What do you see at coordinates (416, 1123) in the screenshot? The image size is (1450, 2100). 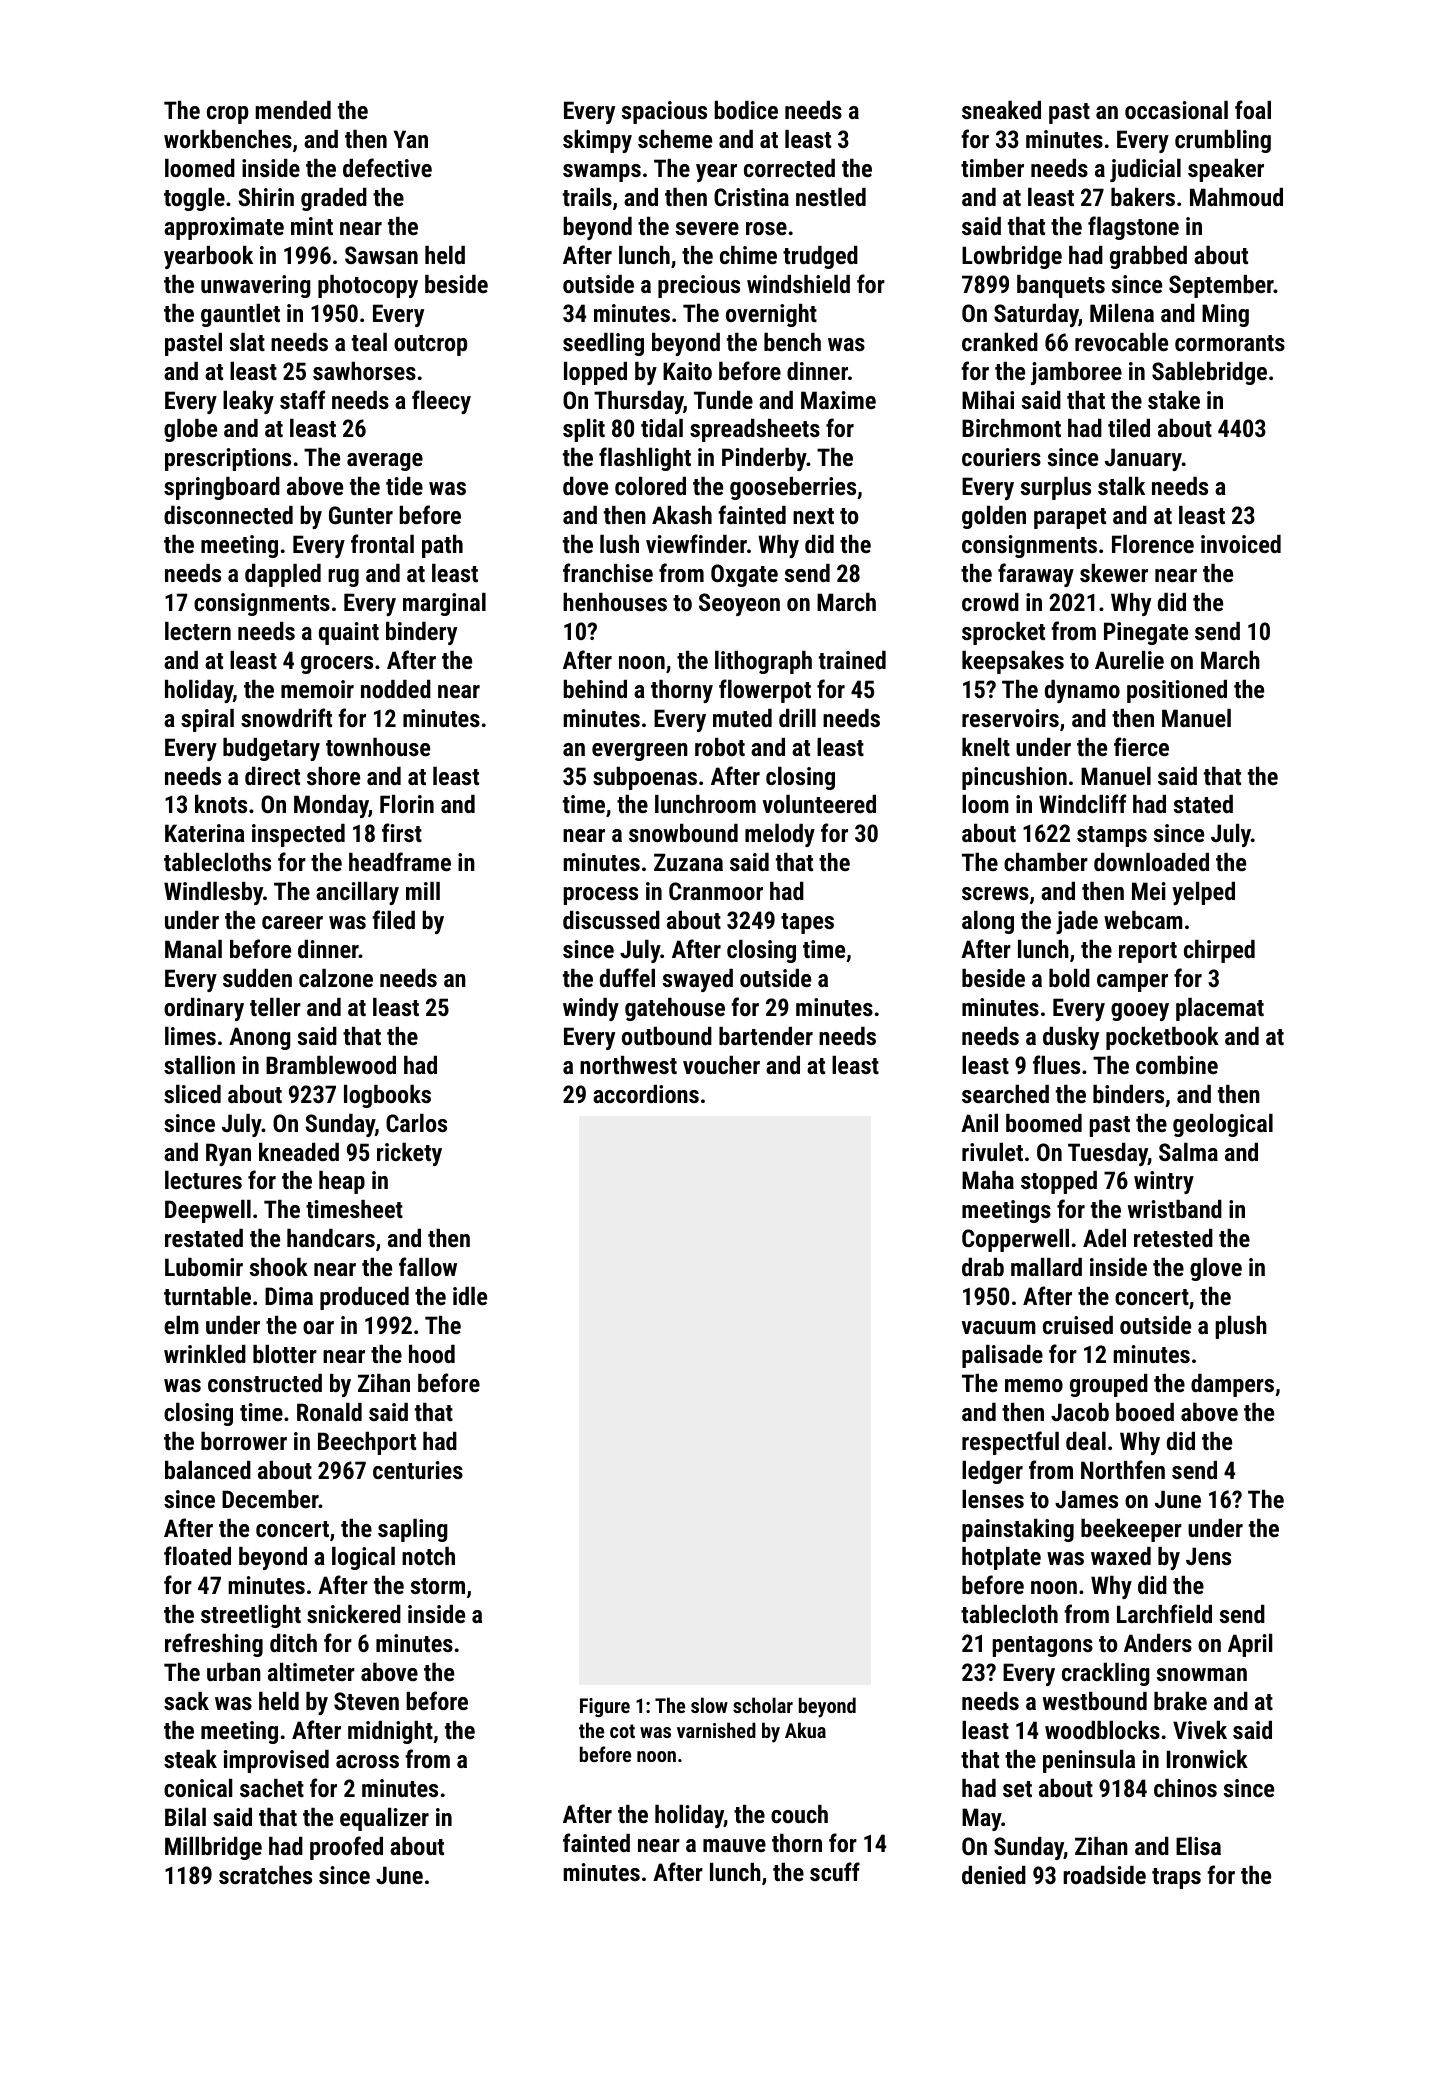 I see `Carlos` at bounding box center [416, 1123].
